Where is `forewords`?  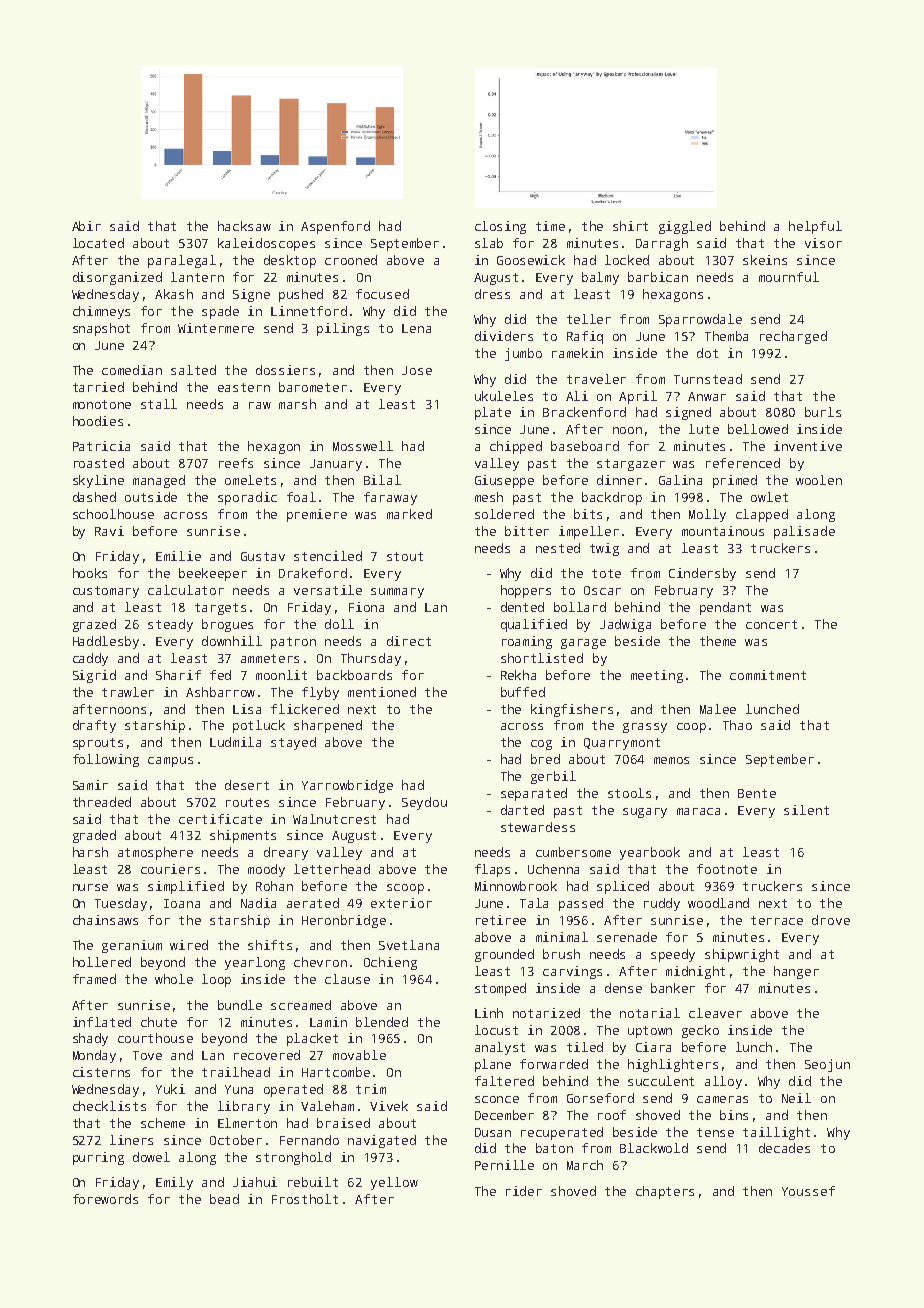
forewords is located at coordinates (105, 1199).
